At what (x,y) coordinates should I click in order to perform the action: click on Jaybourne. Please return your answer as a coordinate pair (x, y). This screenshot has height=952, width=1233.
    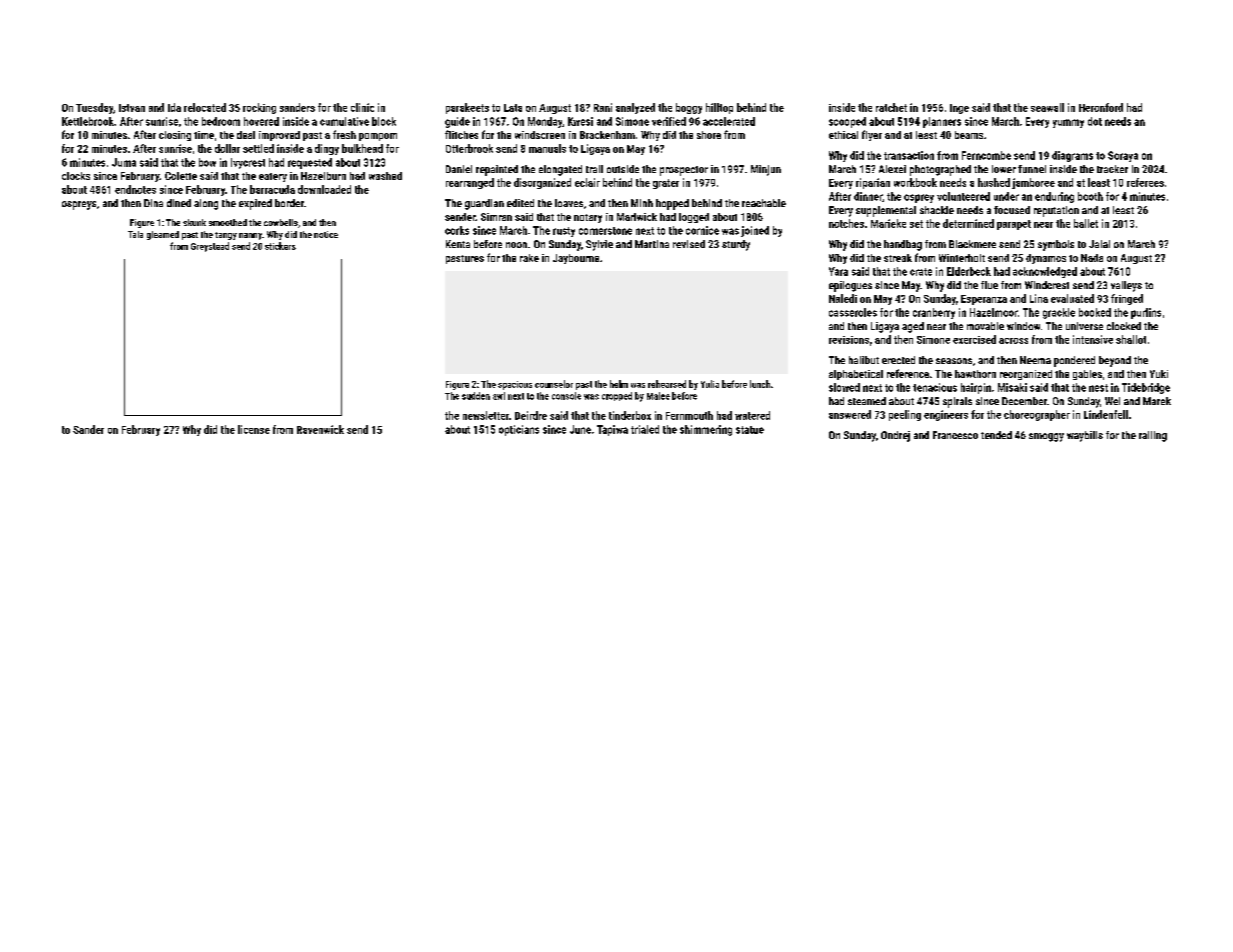
    Looking at the image, I should click on (576, 259).
